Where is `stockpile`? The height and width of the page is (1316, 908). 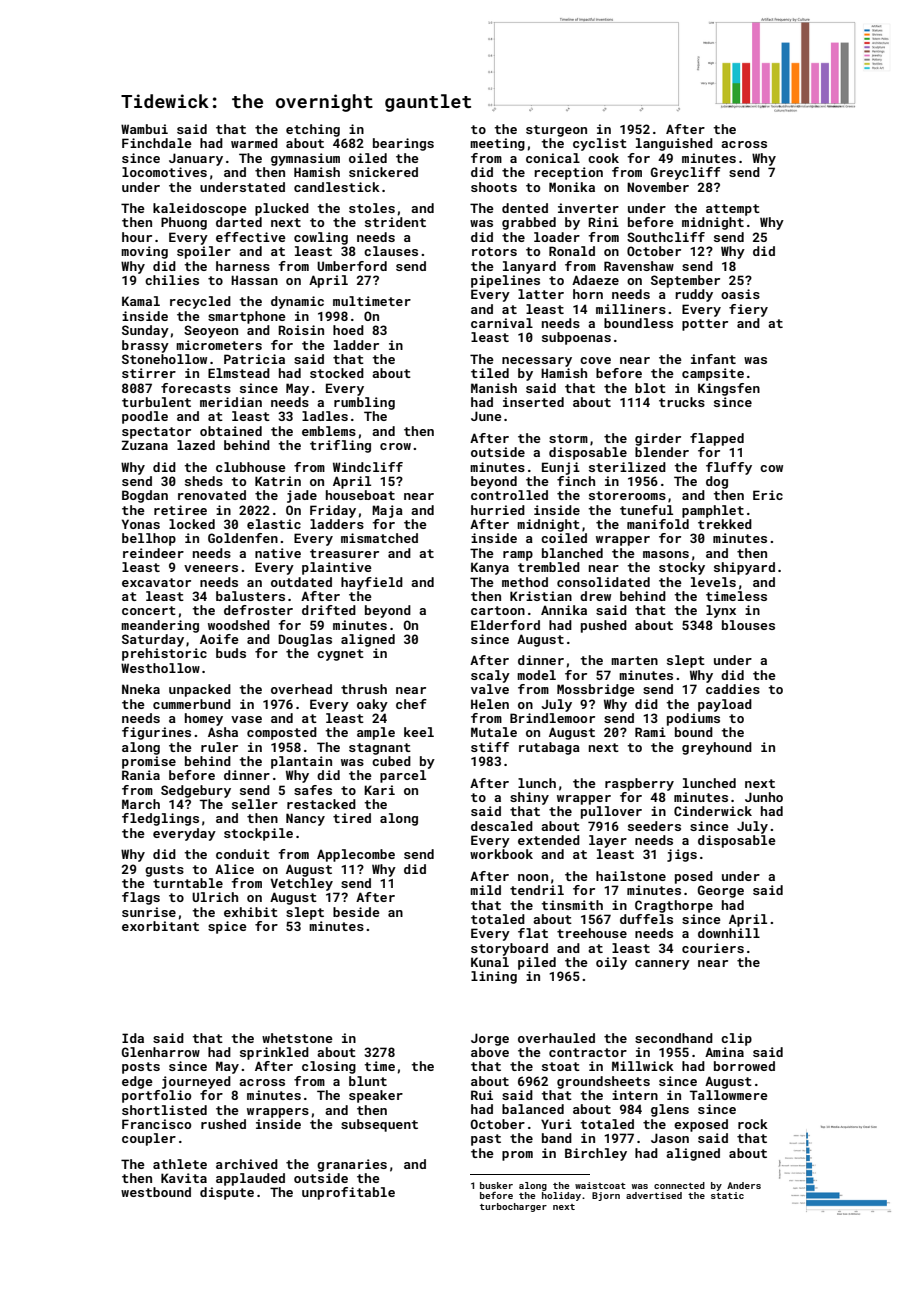 stockpile is located at coordinates (258, 834).
